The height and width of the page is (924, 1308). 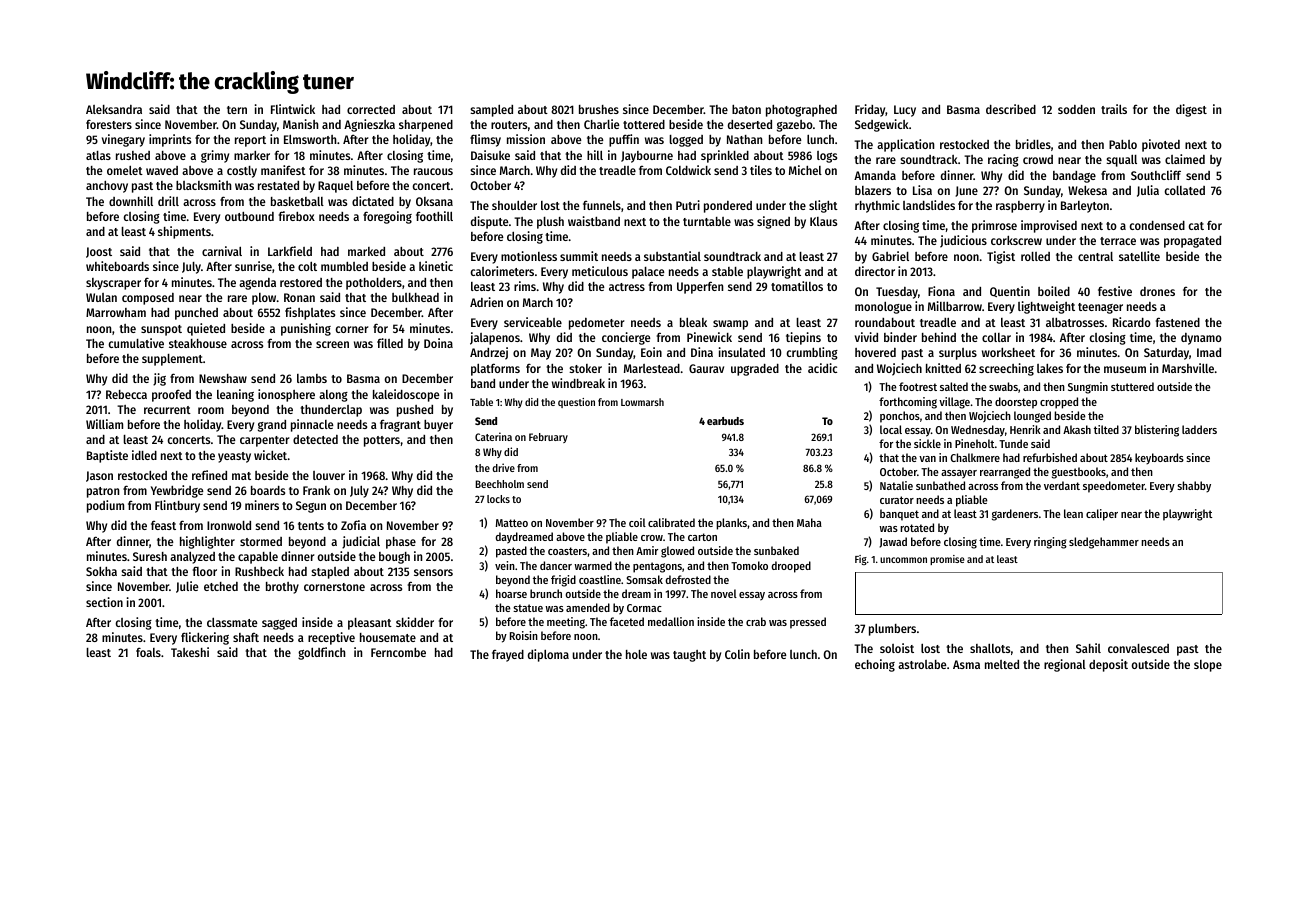 What do you see at coordinates (567, 551) in the page?
I see `coasters` at bounding box center [567, 551].
